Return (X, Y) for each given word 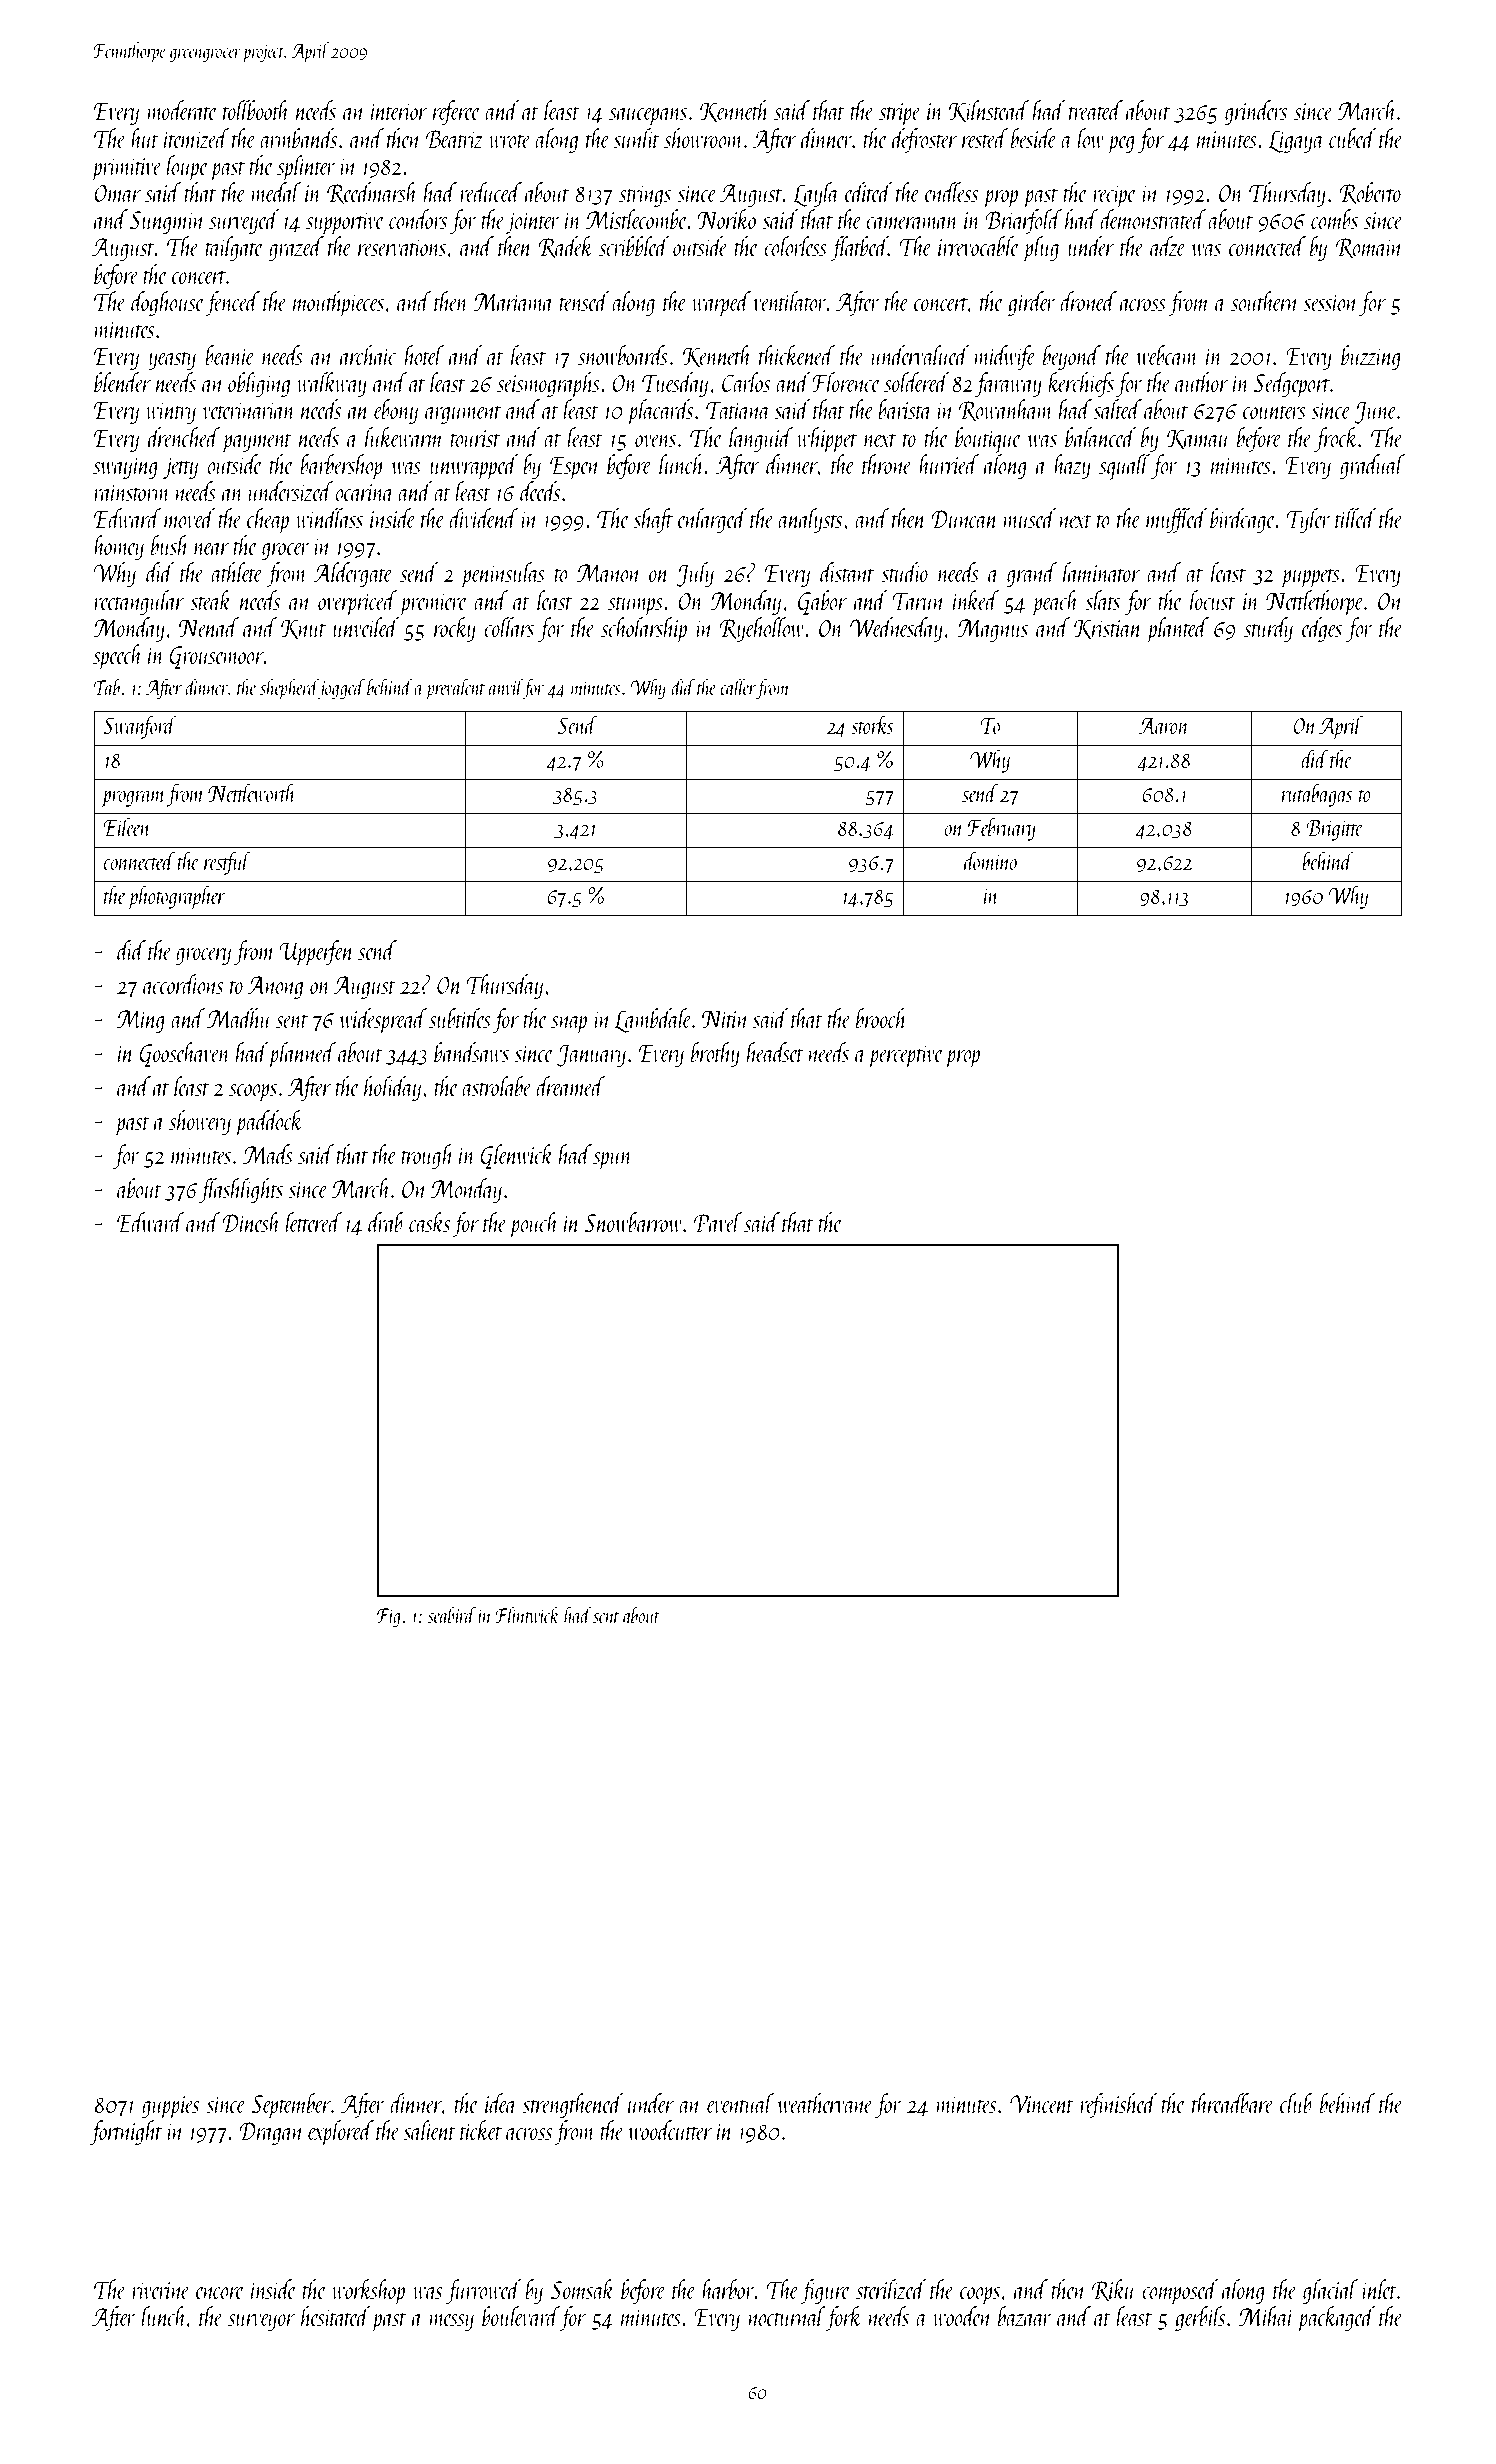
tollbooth (256, 110)
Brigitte (1334, 830)
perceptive (905, 1056)
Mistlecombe (637, 219)
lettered (313, 1222)
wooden (962, 2316)
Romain (1369, 248)
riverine (161, 2290)
